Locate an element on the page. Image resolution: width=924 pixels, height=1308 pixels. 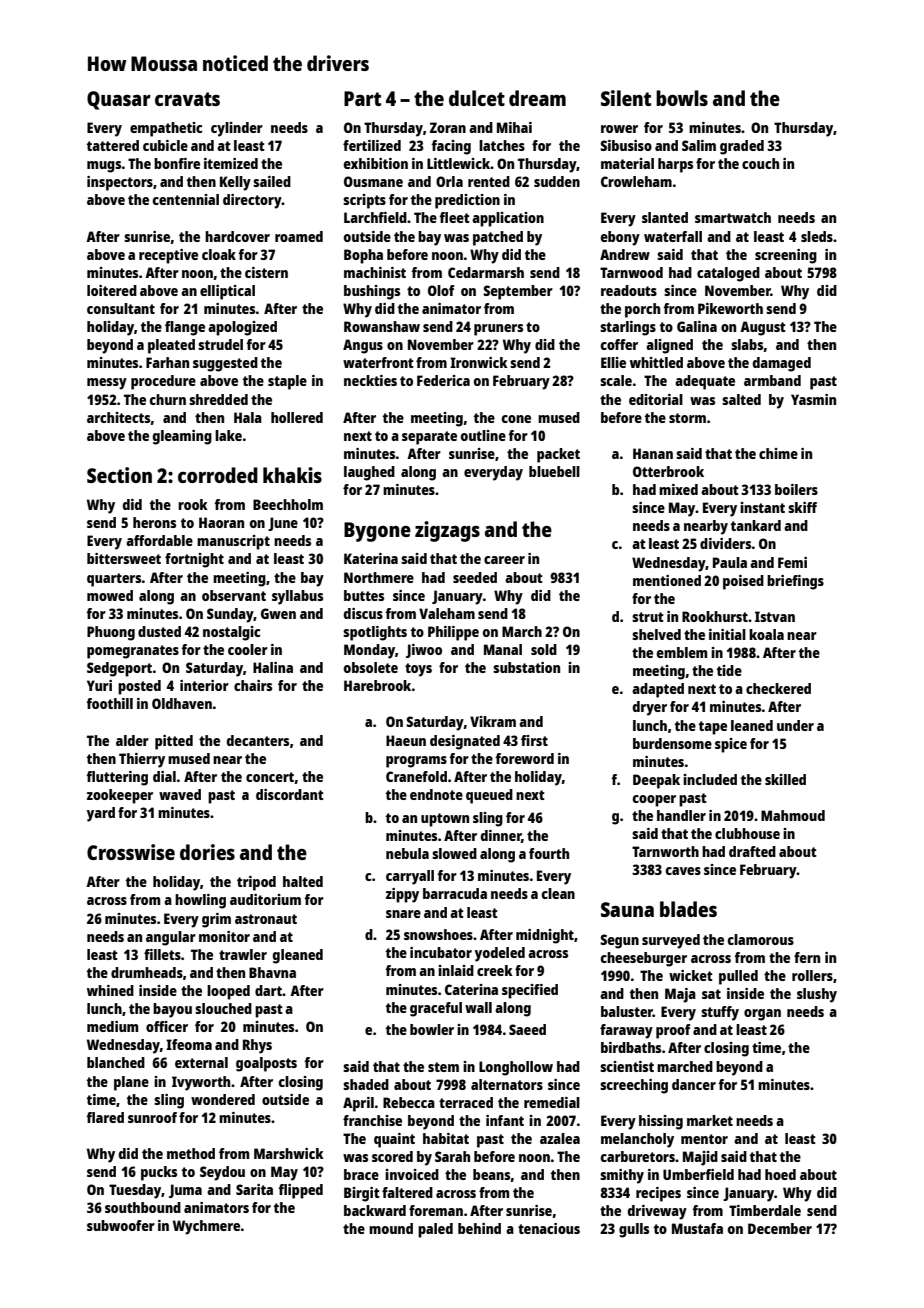
mugs is located at coordinates (104, 167).
